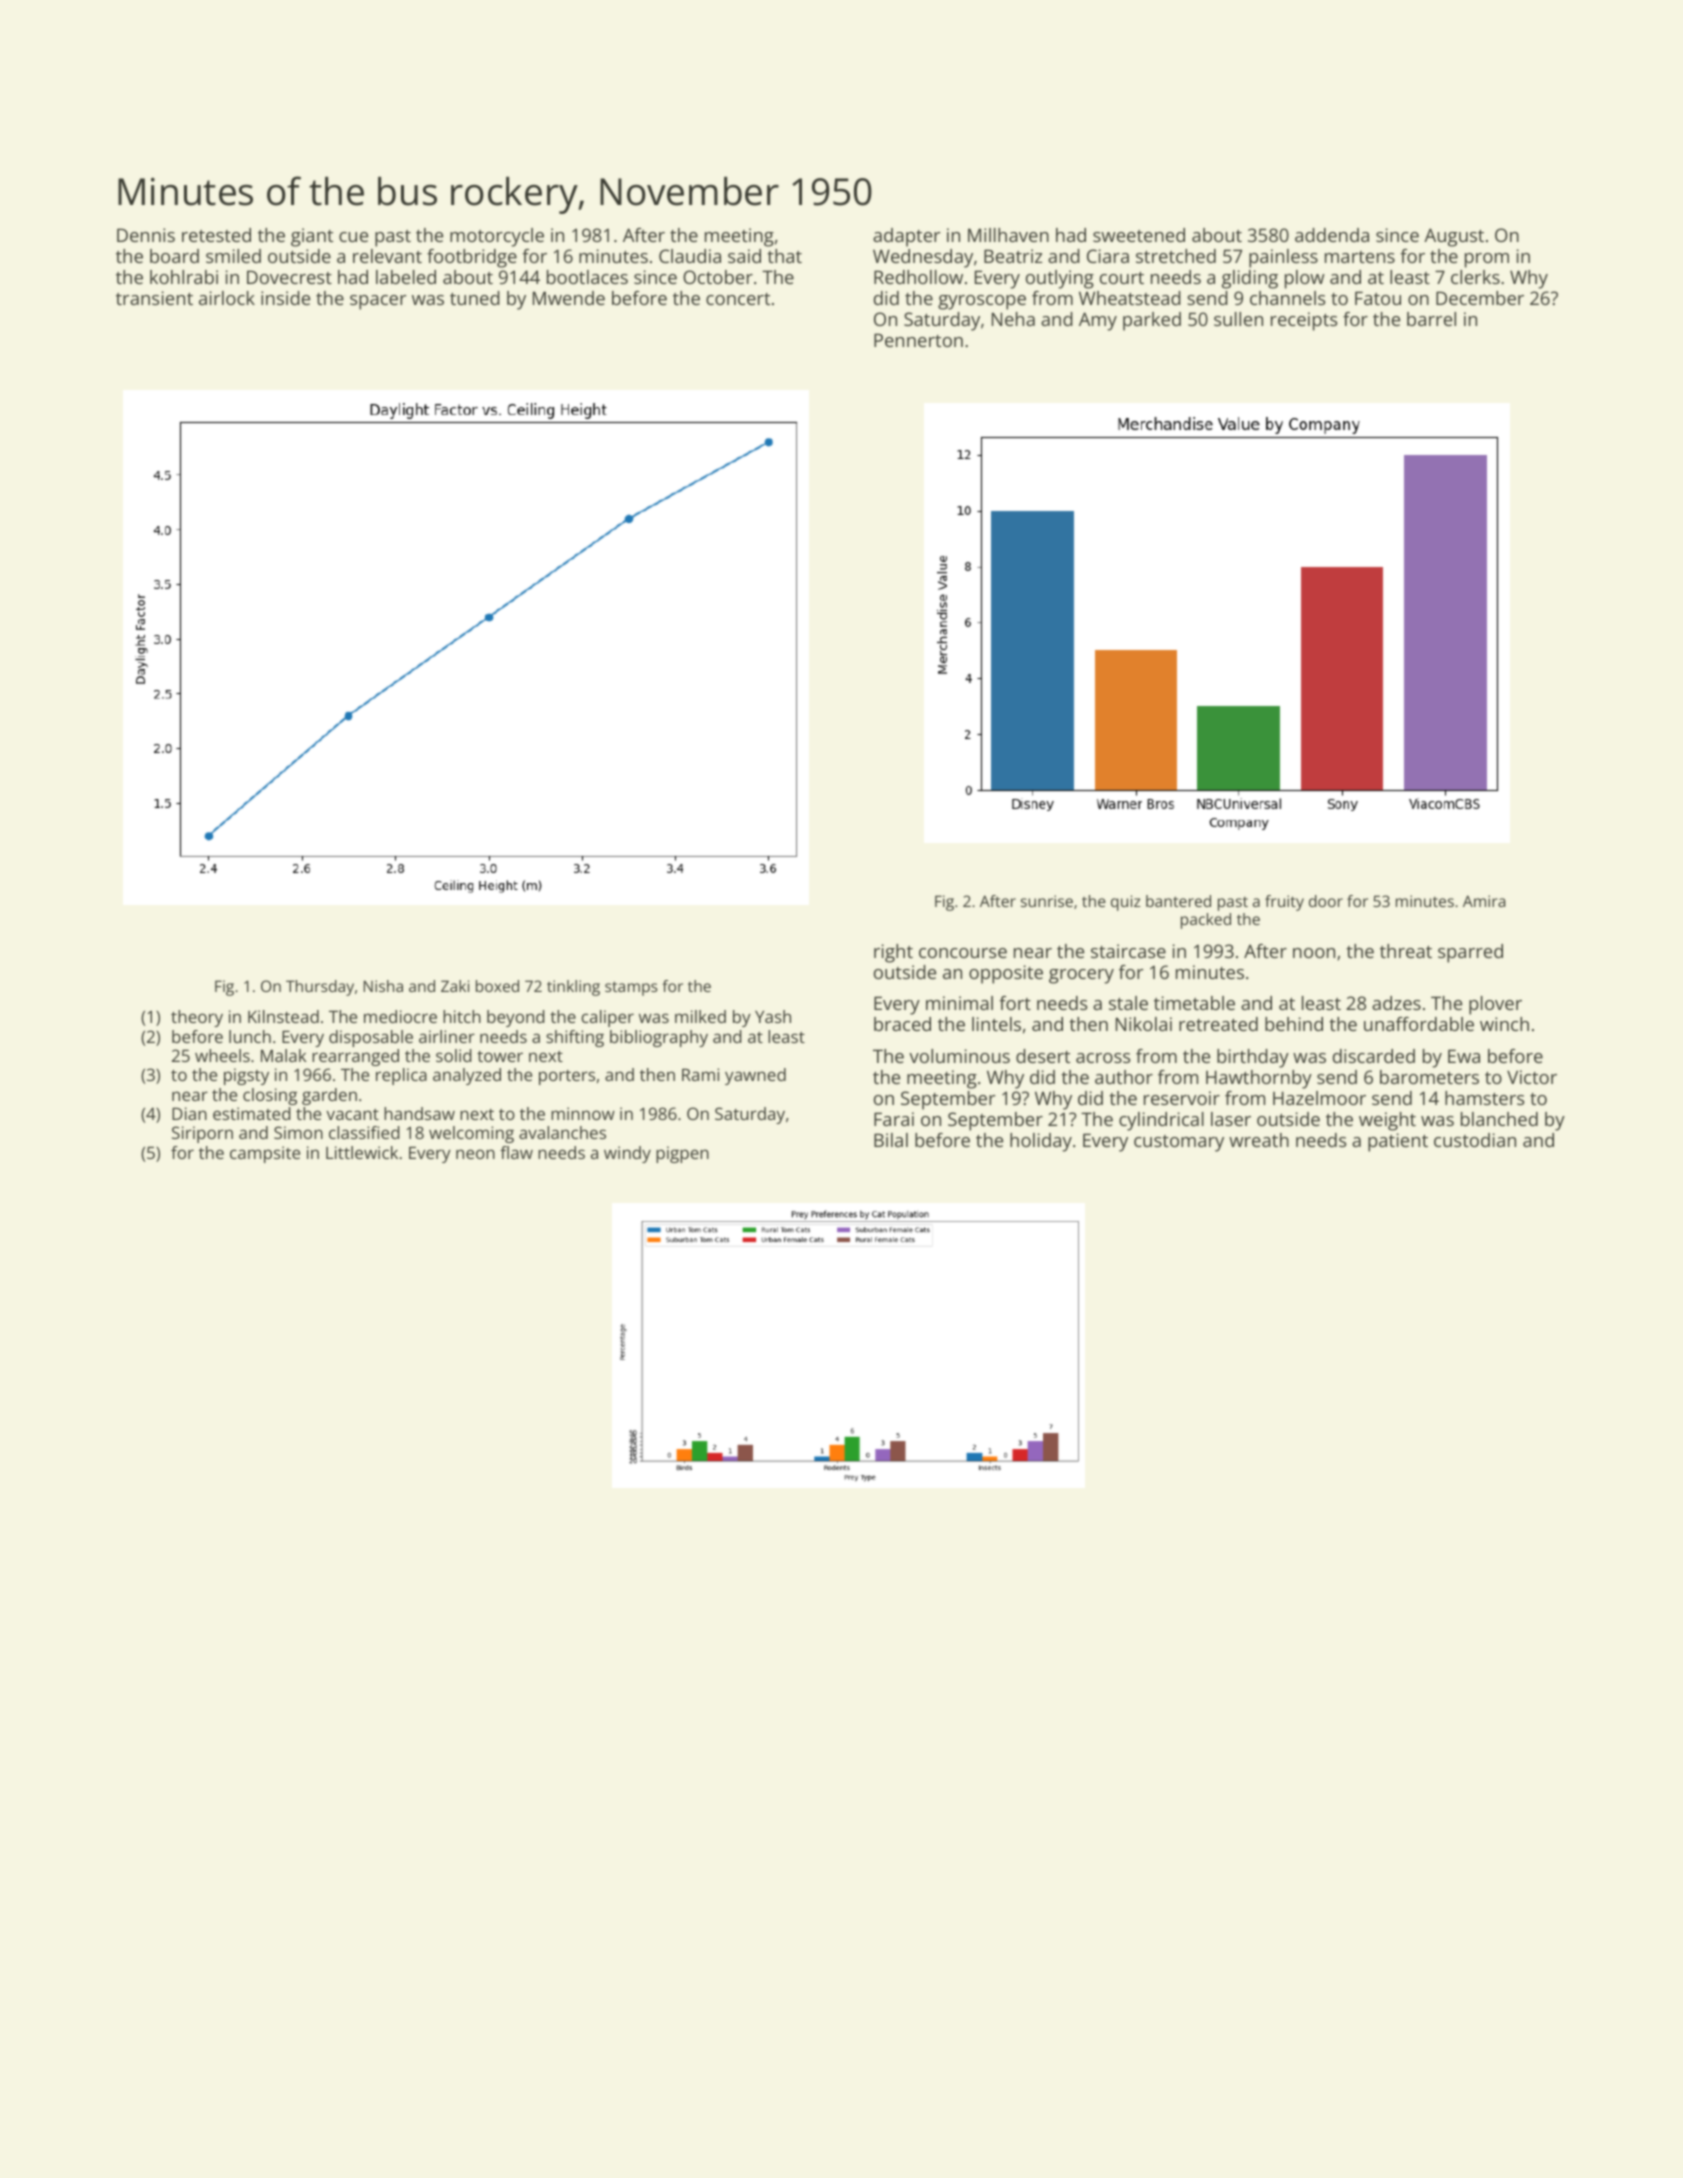 The height and width of the screenshot is (2178, 1683). Describe the element at coordinates (1398, 1142) in the screenshot. I see `patient` at that location.
